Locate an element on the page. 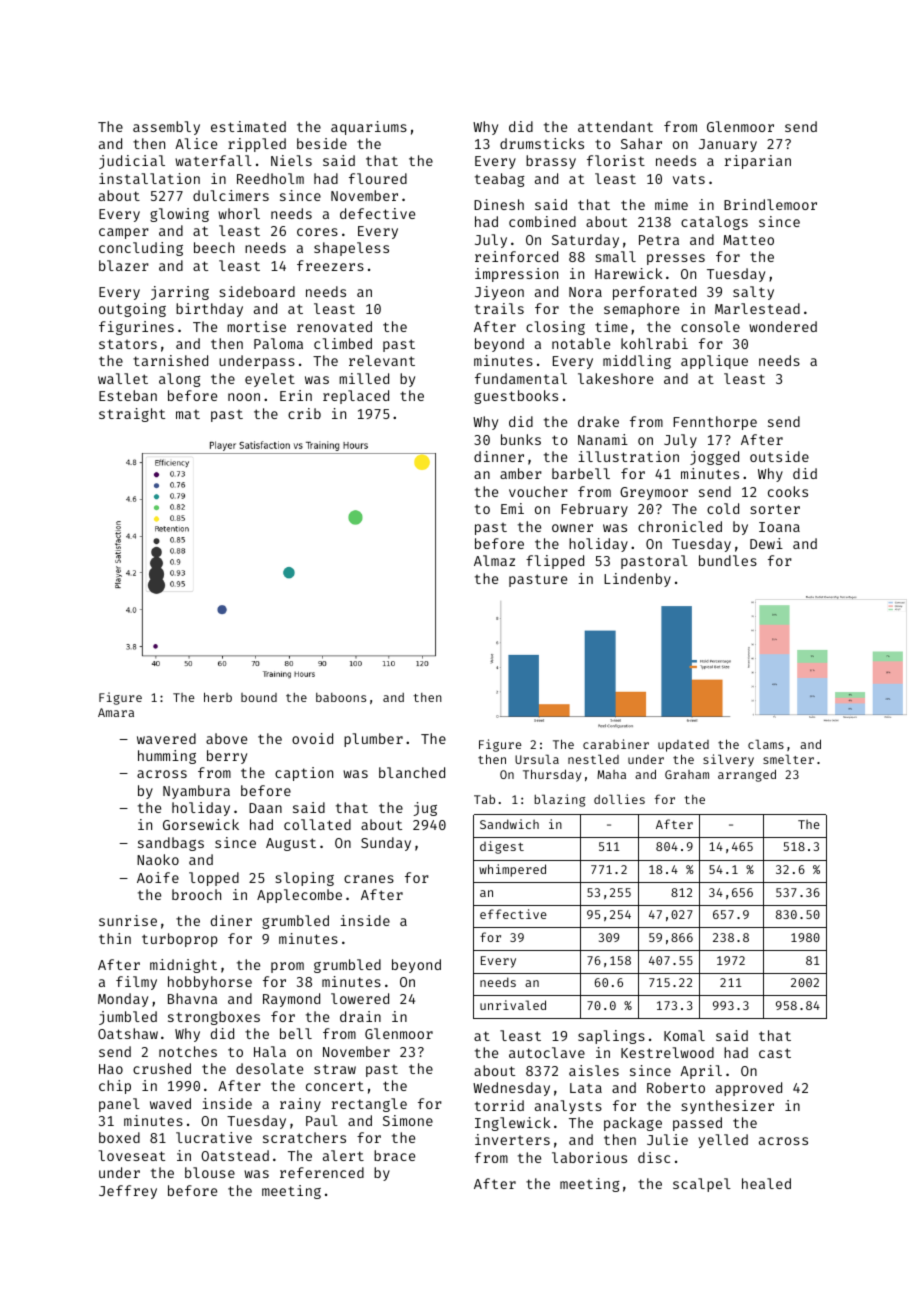  torrid is located at coordinates (499, 1105).
